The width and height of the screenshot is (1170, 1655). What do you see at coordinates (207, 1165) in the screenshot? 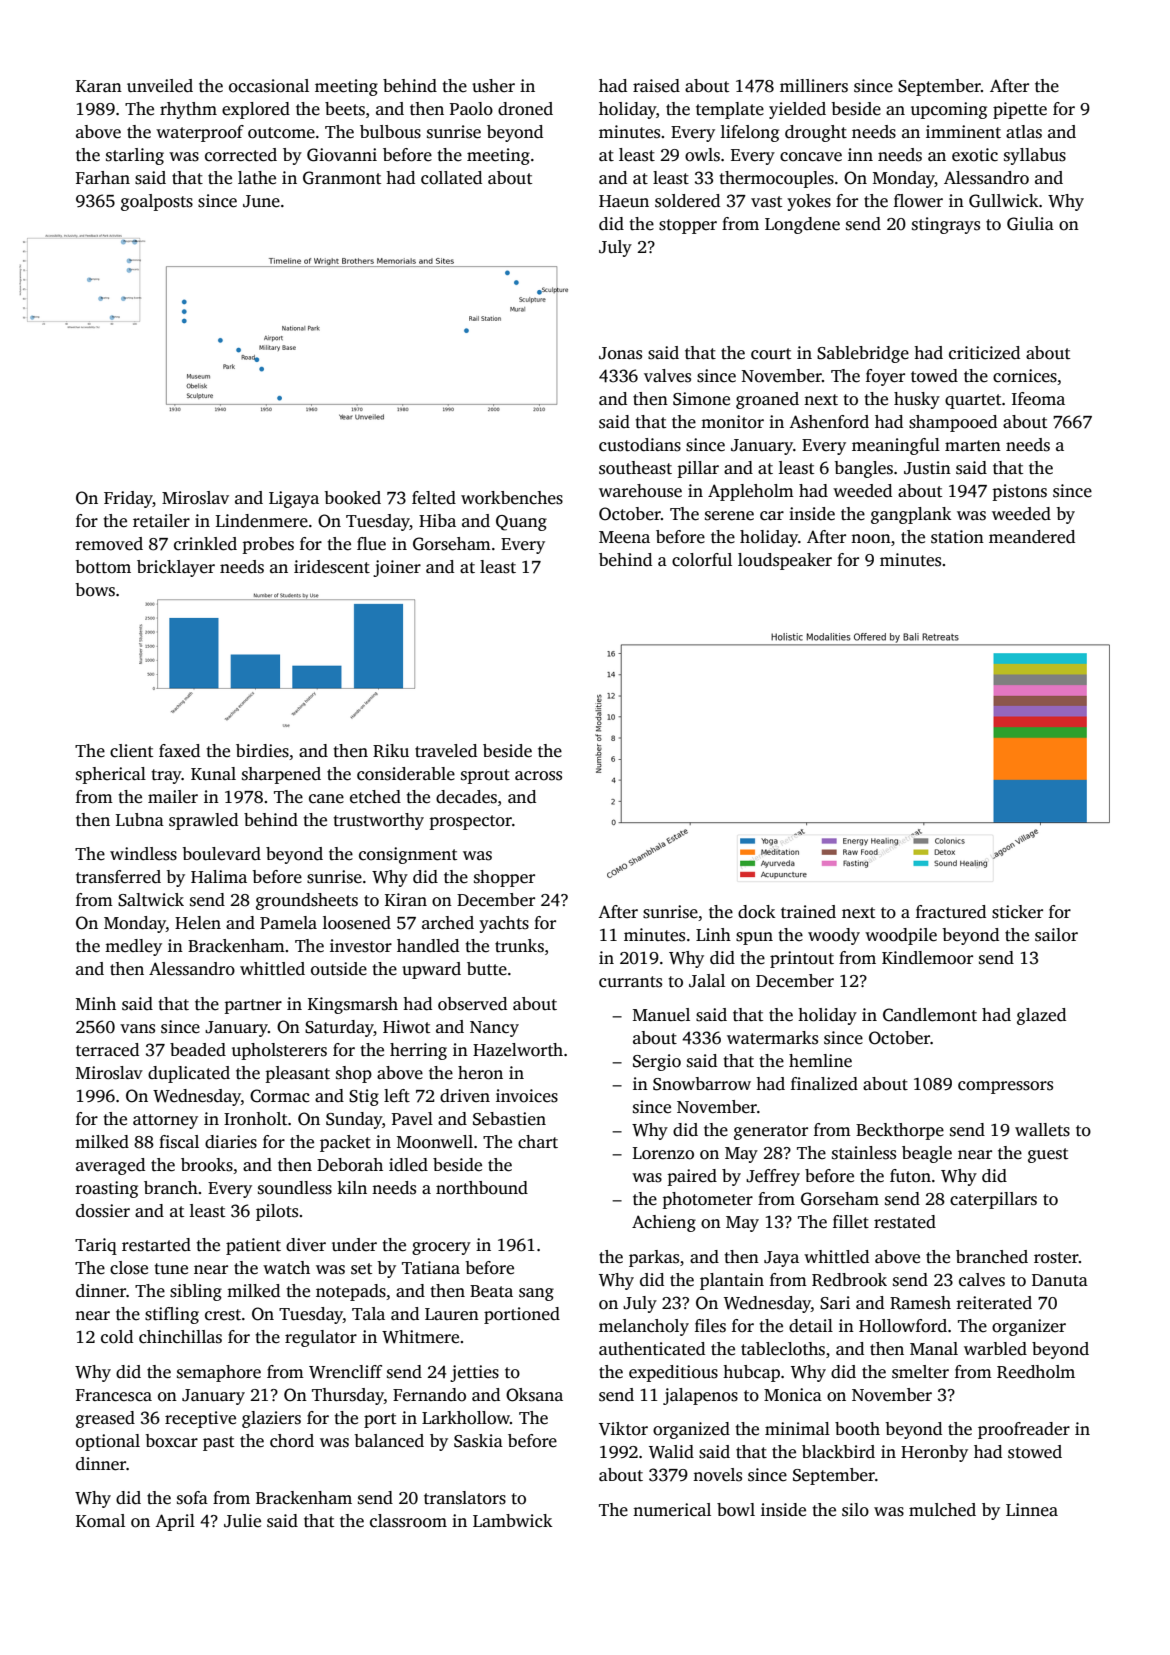
I see `brooks` at bounding box center [207, 1165].
